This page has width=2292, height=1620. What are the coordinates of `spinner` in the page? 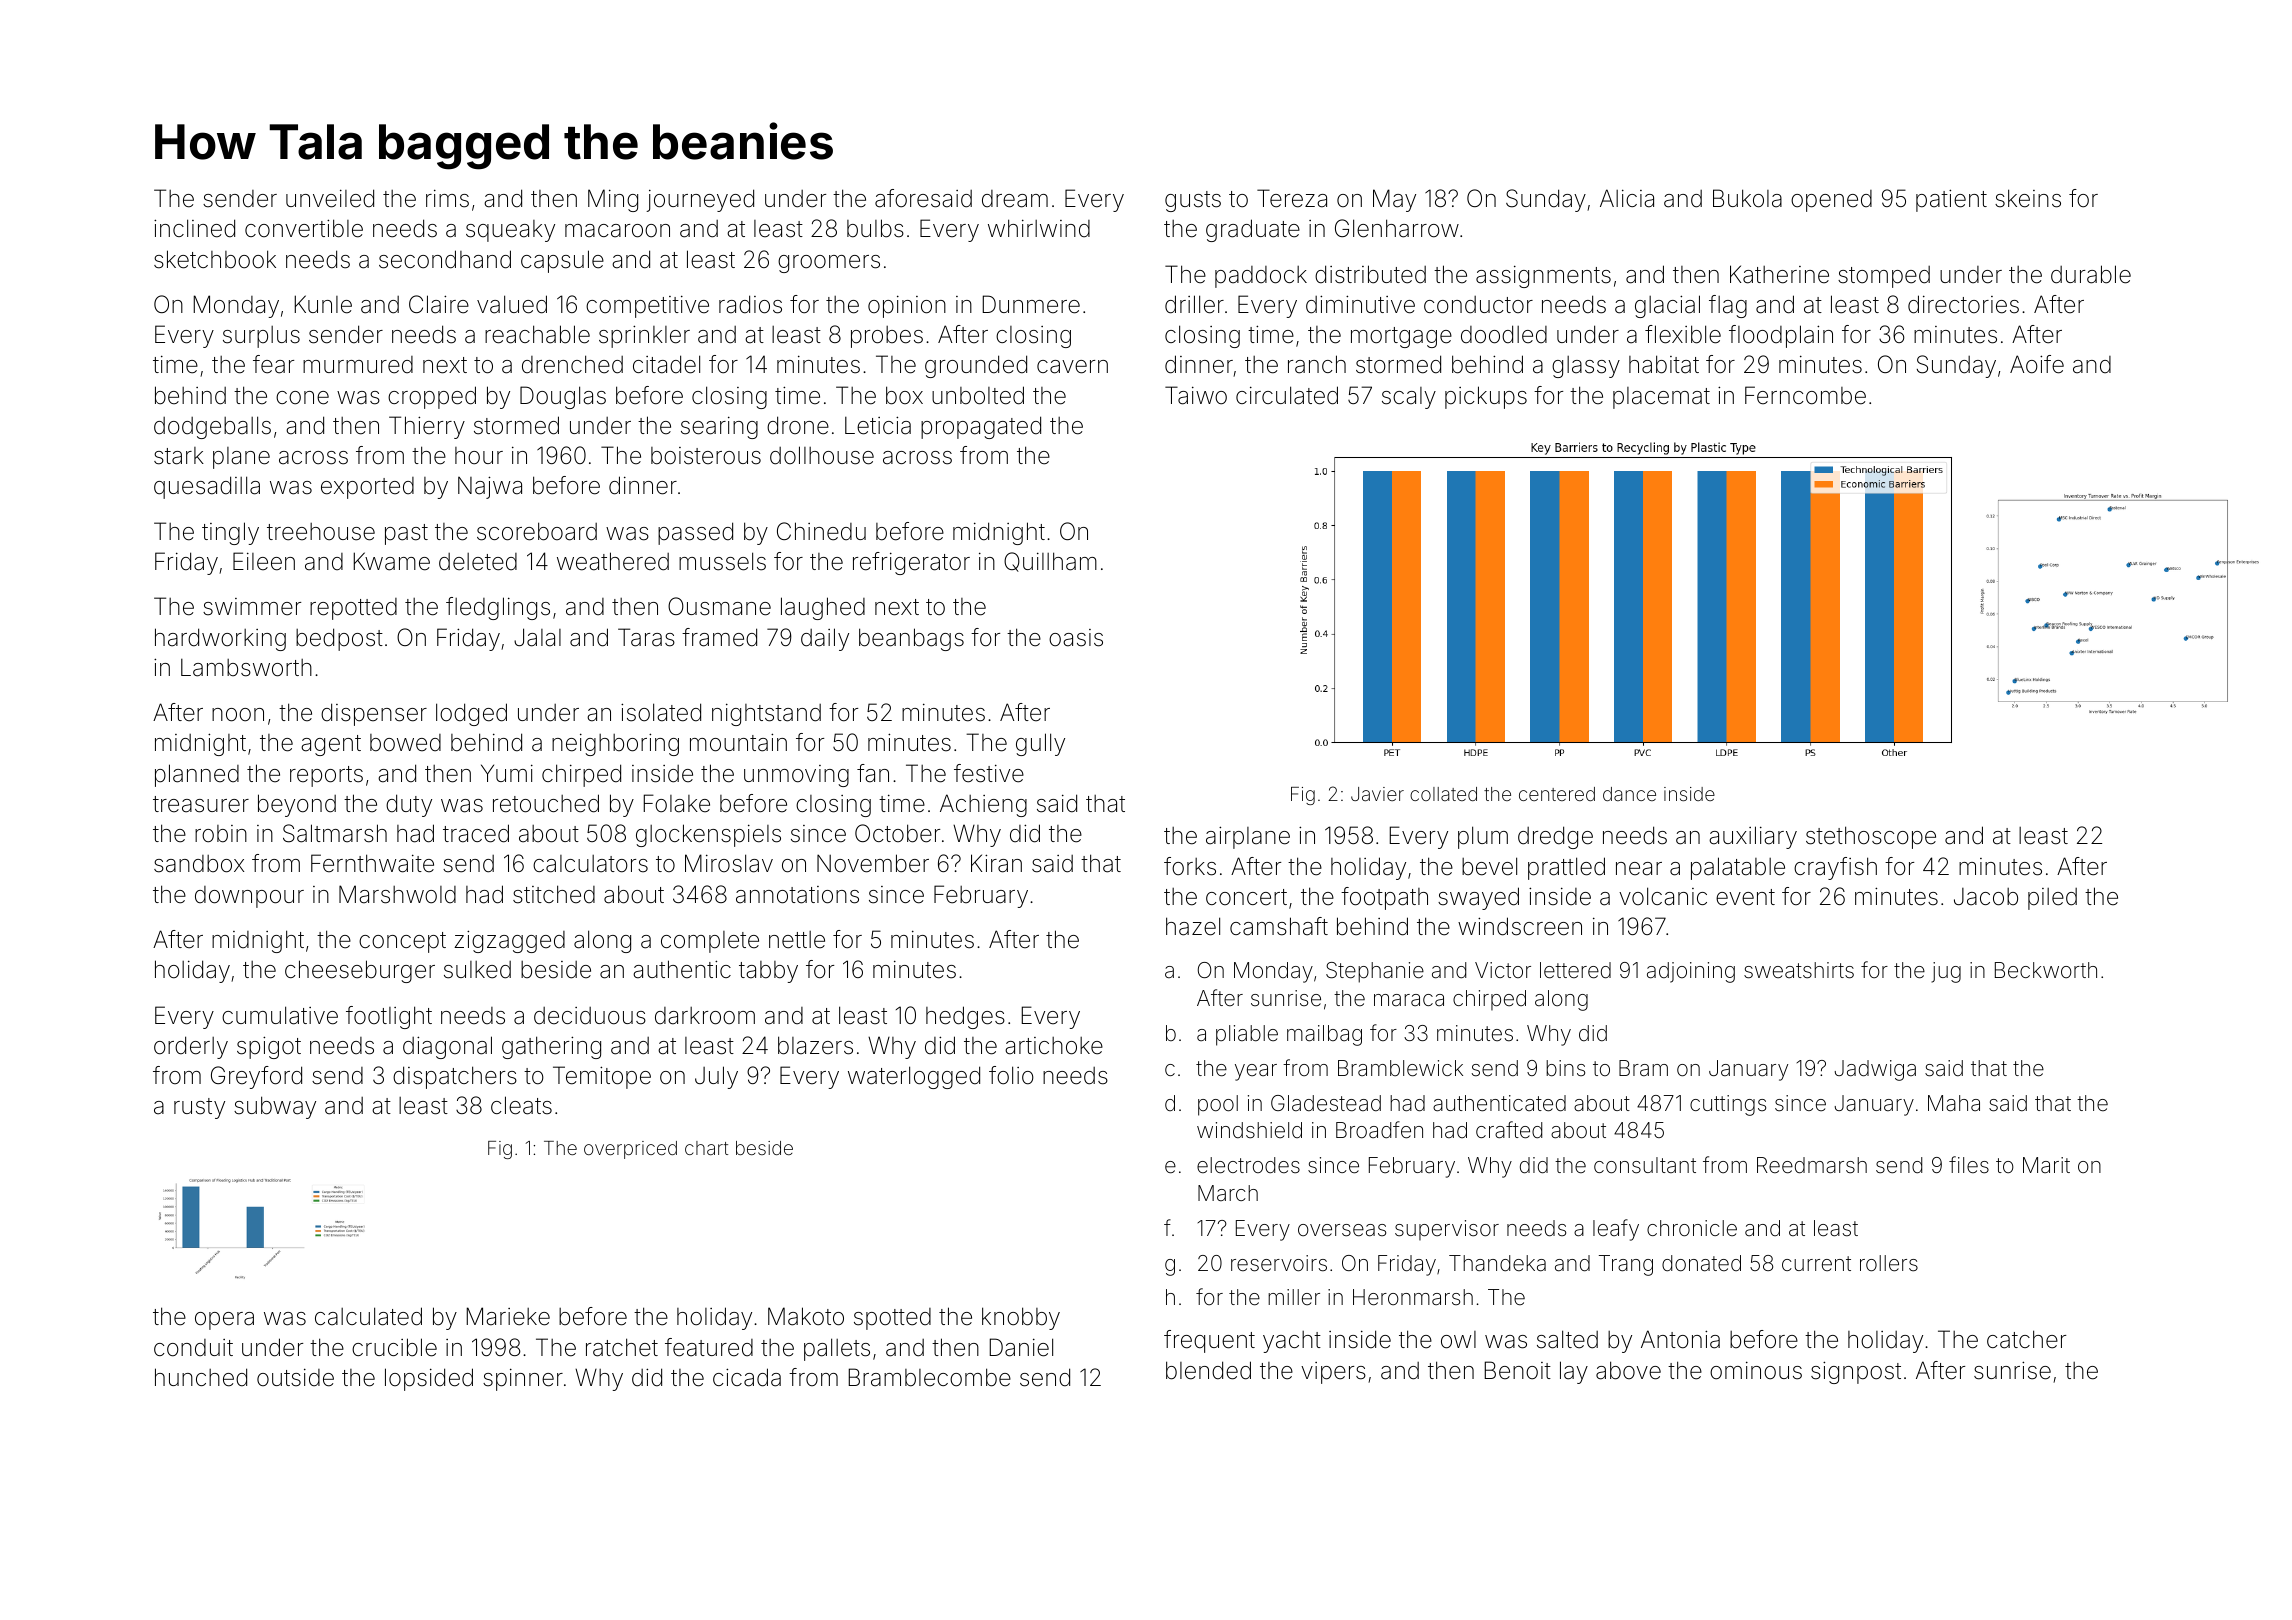 It's located at (523, 1379).
